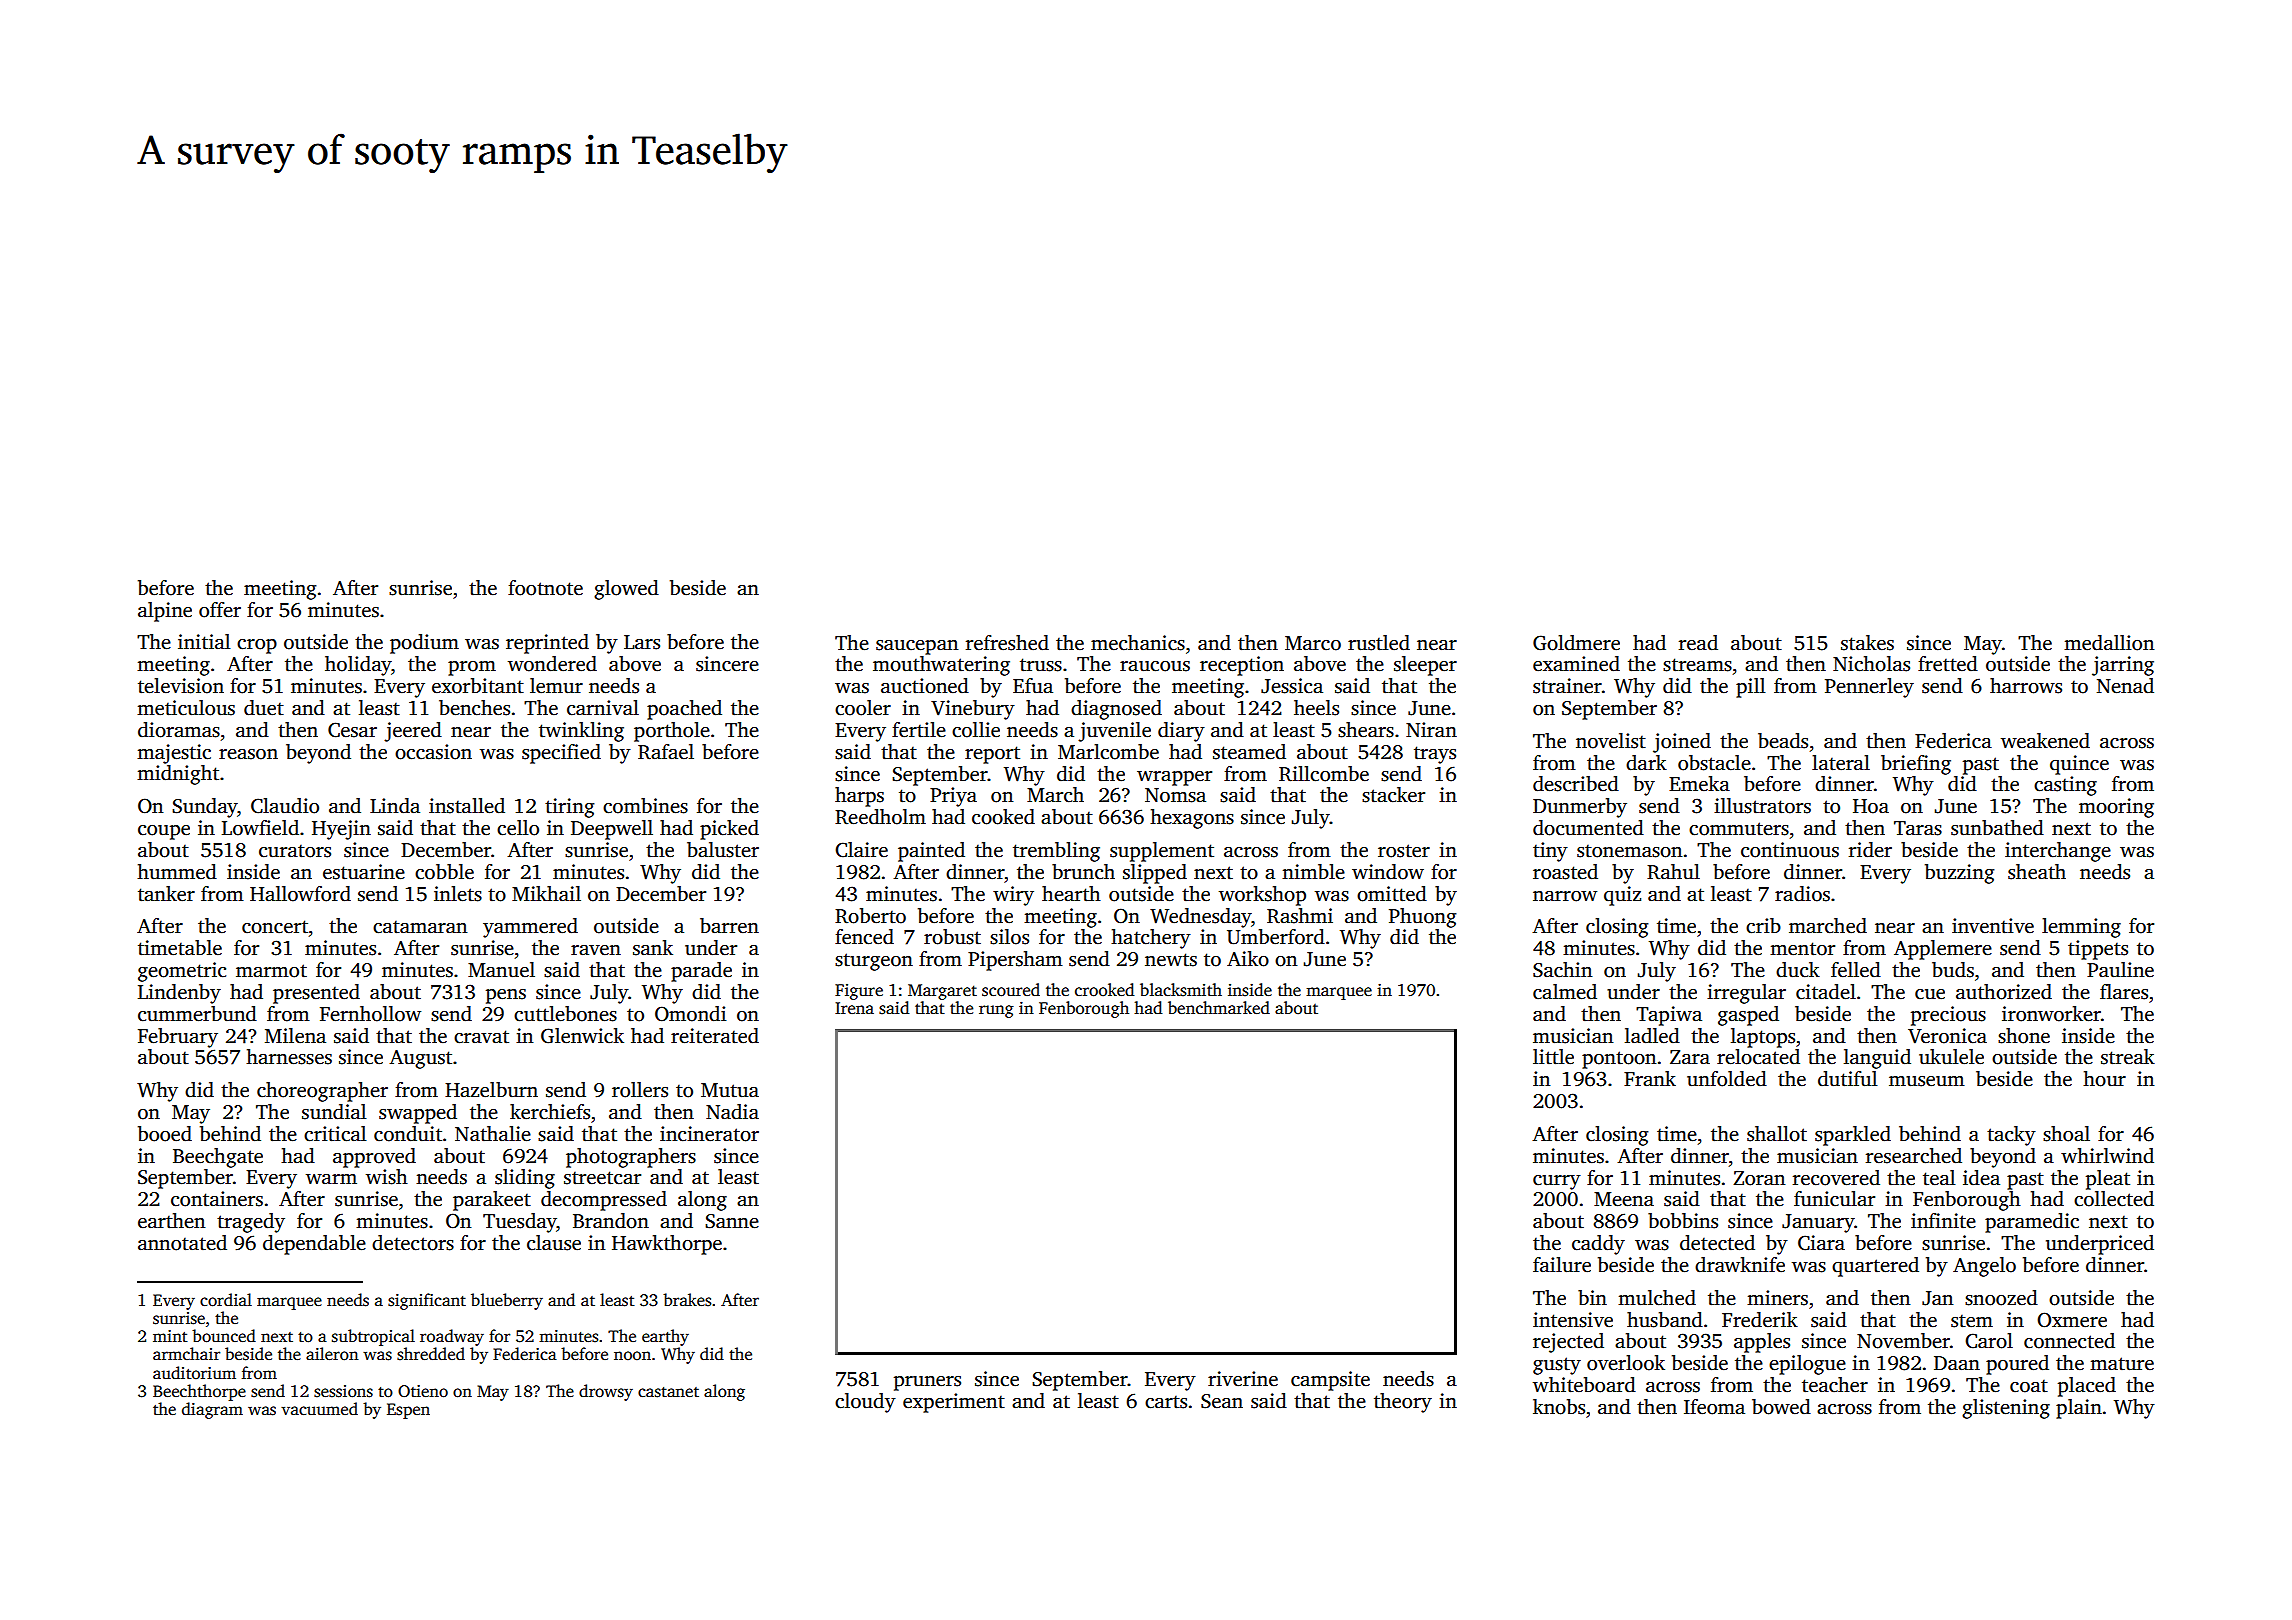 The width and height of the screenshot is (2292, 1620). I want to click on streak, so click(2128, 1057).
